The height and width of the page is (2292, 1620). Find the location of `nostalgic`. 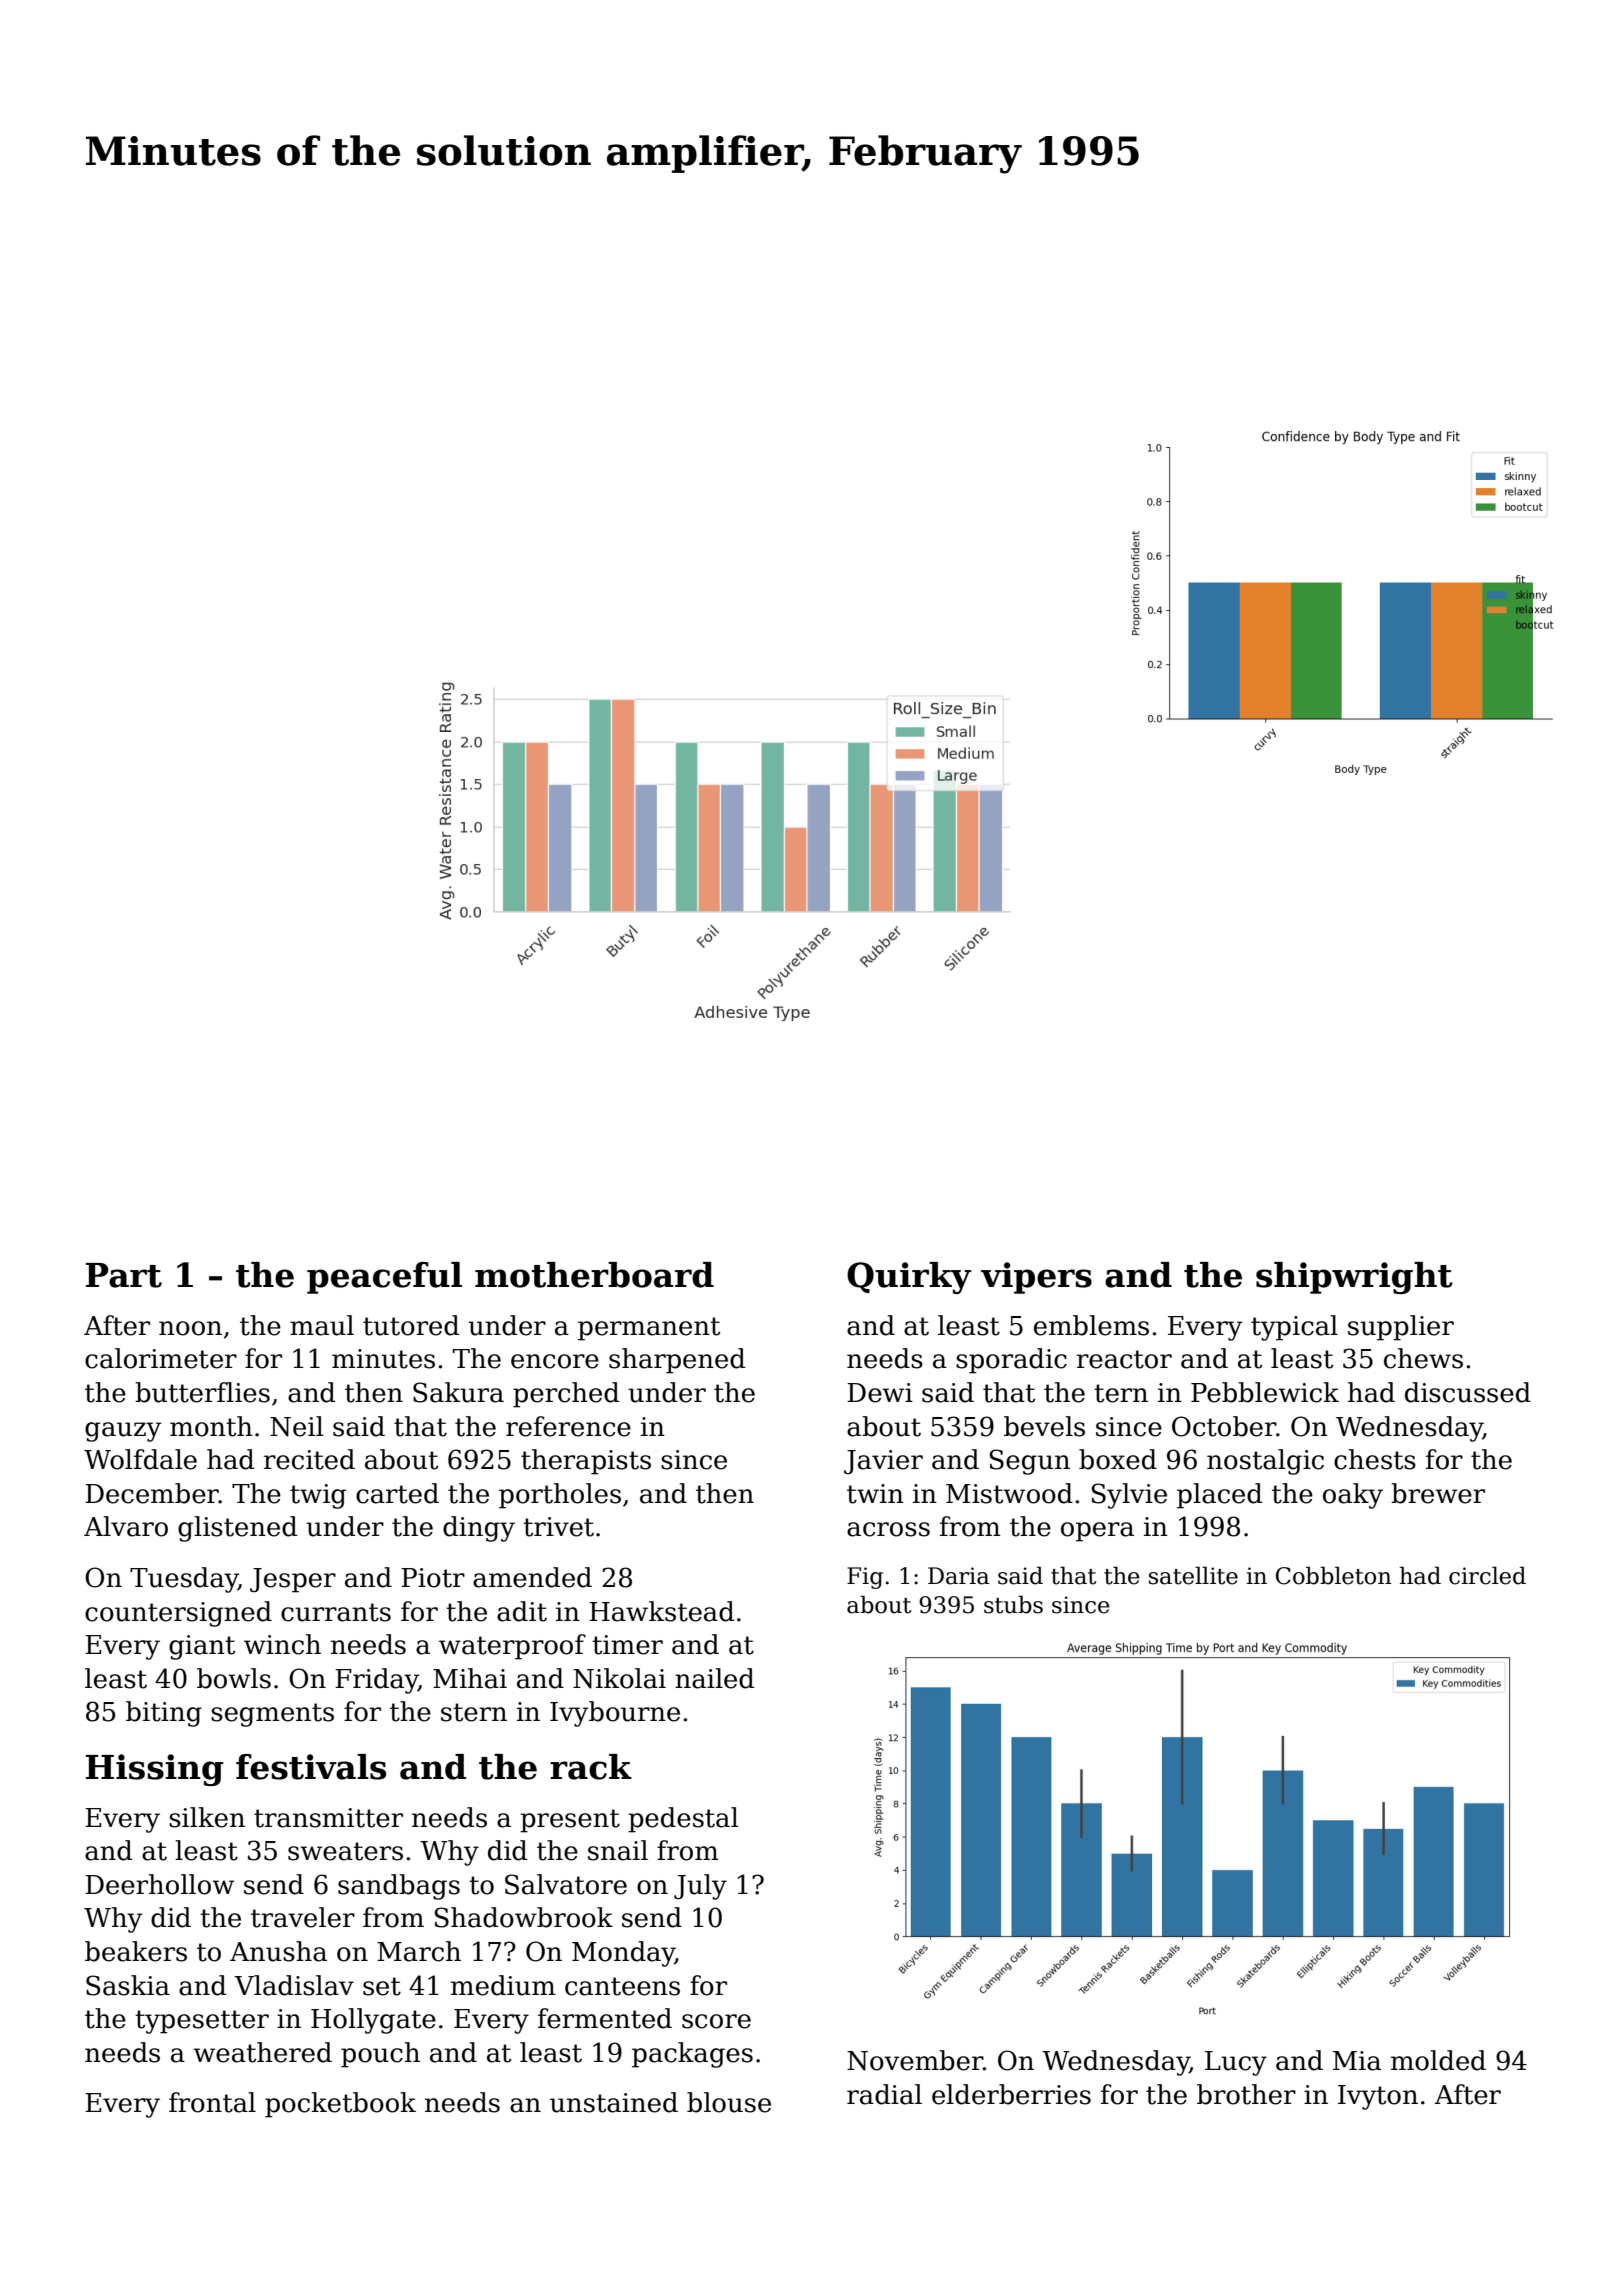

nostalgic is located at coordinates (1265, 1462).
